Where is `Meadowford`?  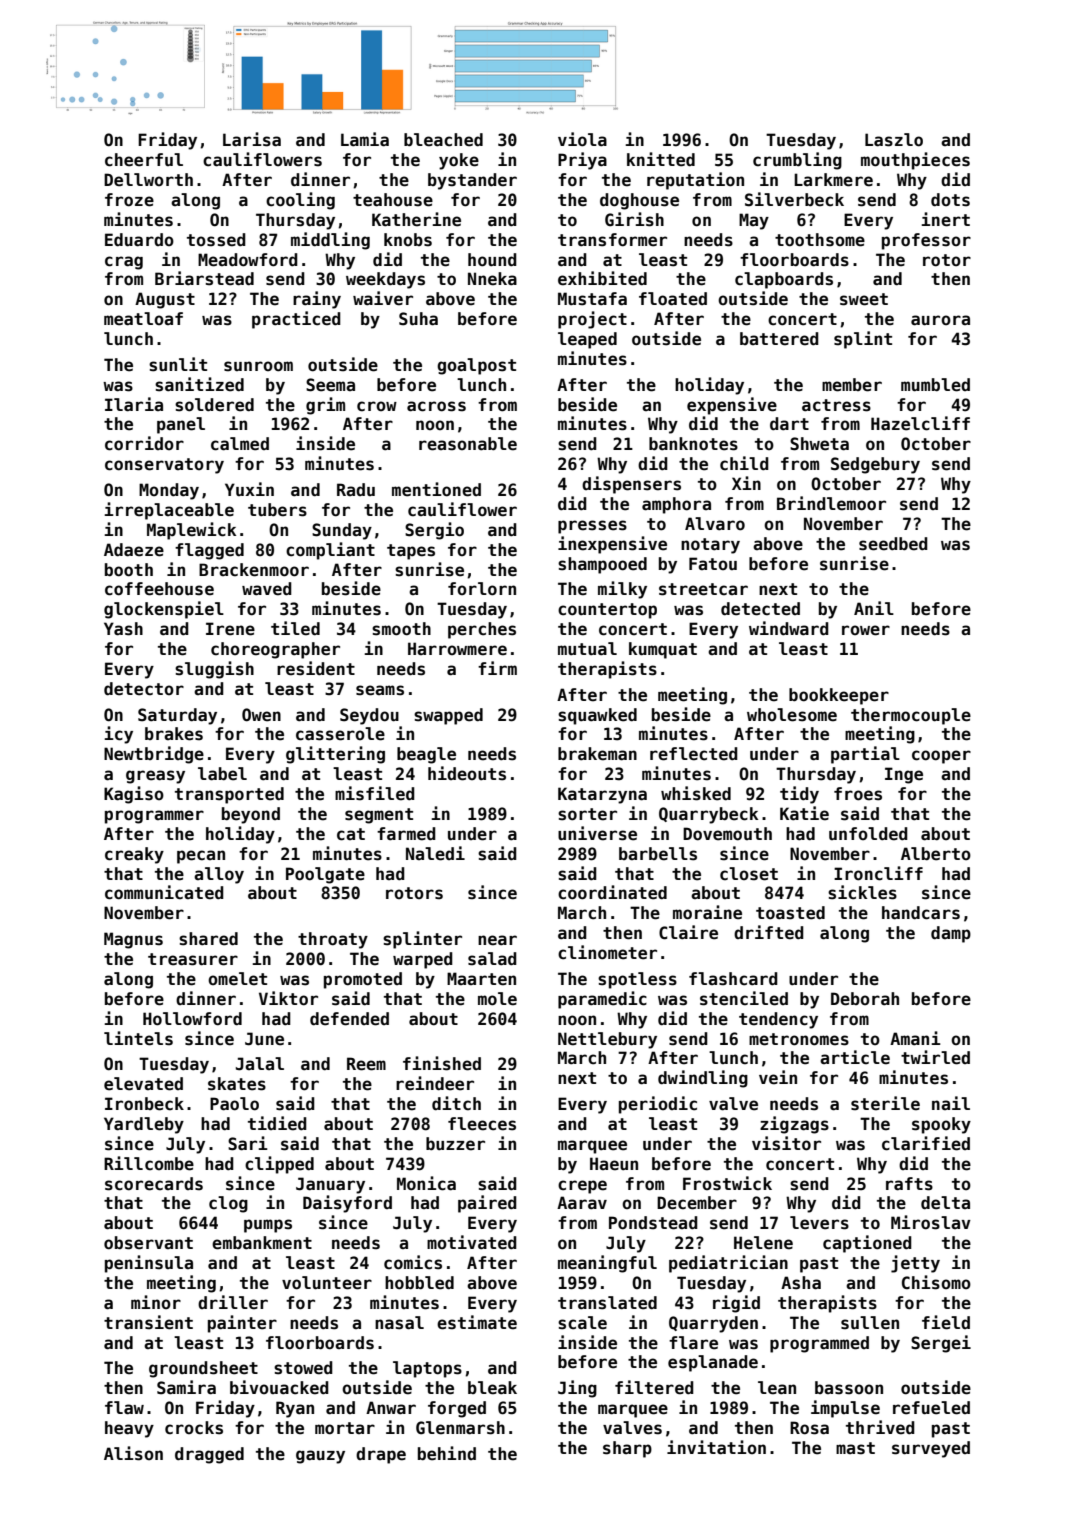
Meadowford is located at coordinates (248, 260).
